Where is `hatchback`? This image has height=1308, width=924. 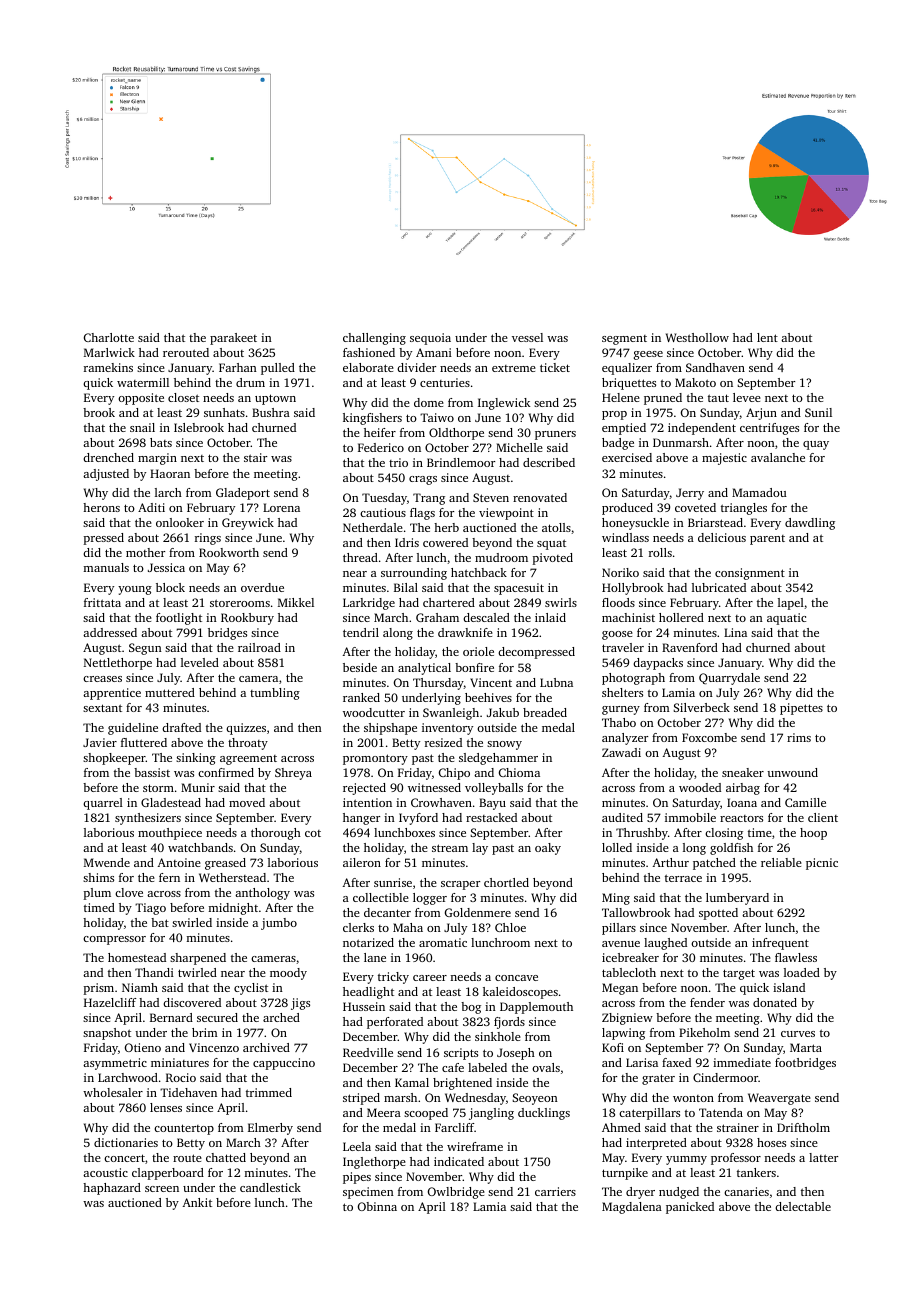
hatchback is located at coordinates (479, 572).
